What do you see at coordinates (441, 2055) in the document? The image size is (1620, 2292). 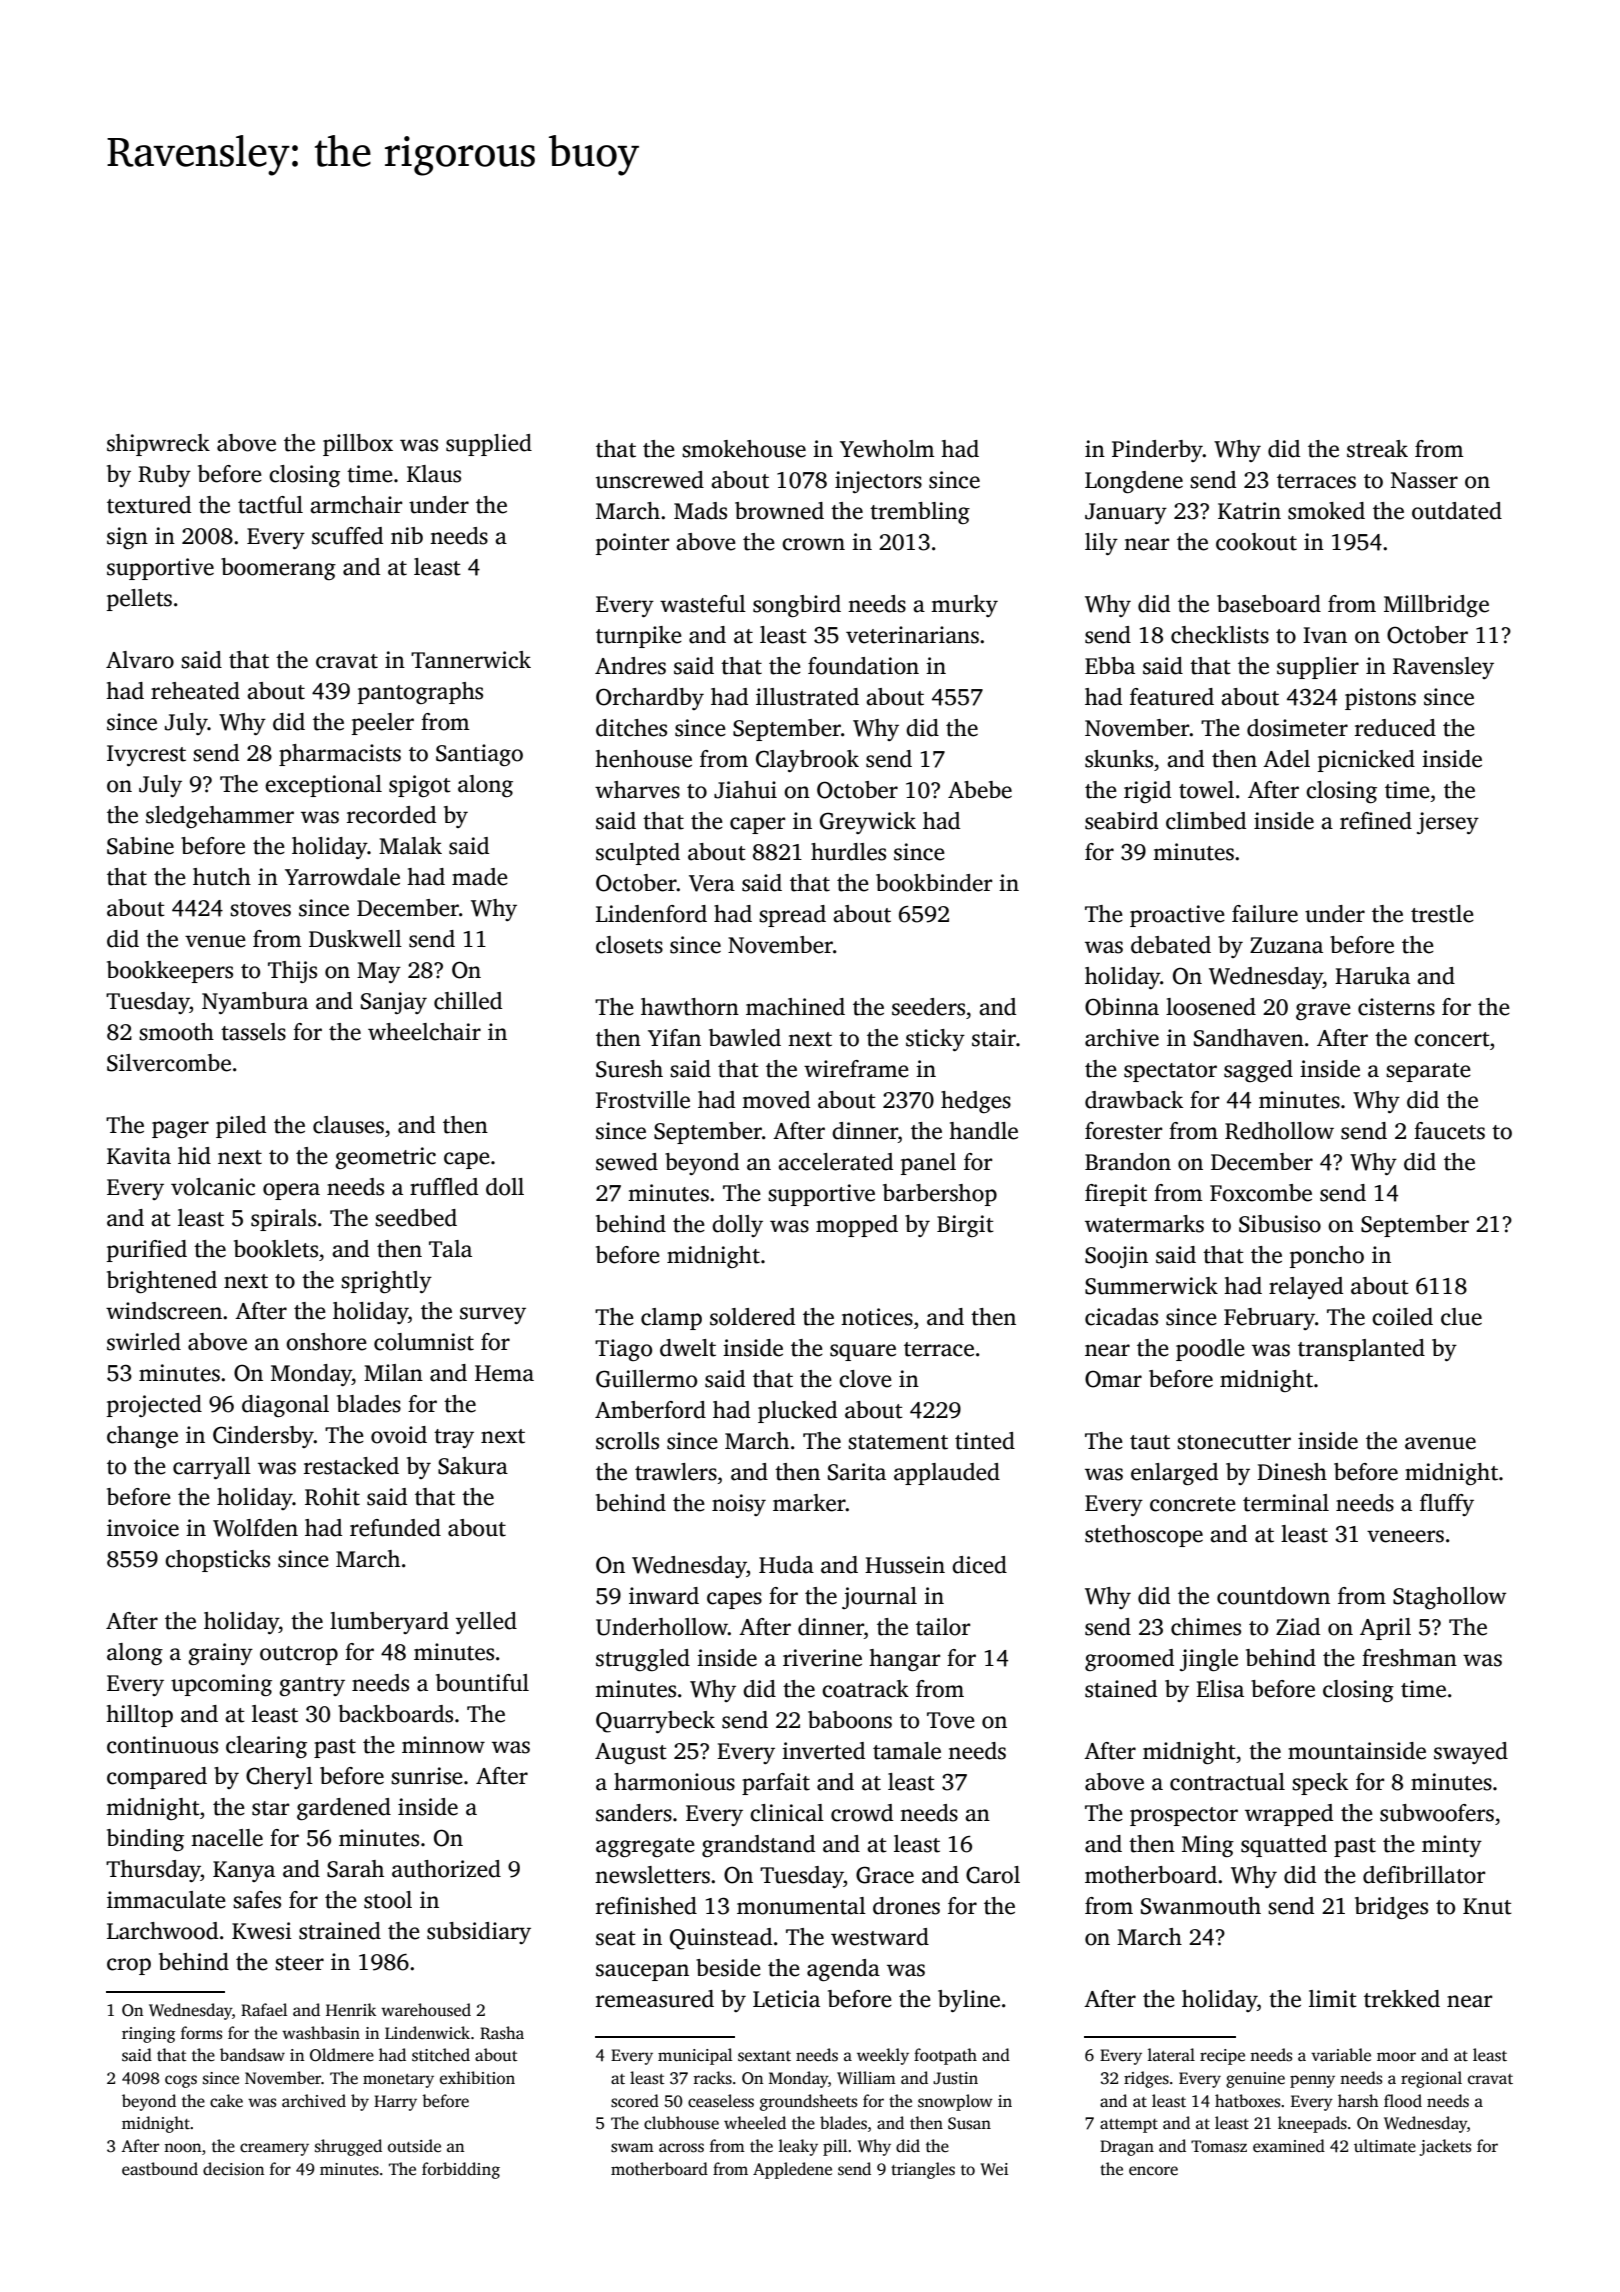 I see `stitched` at bounding box center [441, 2055].
